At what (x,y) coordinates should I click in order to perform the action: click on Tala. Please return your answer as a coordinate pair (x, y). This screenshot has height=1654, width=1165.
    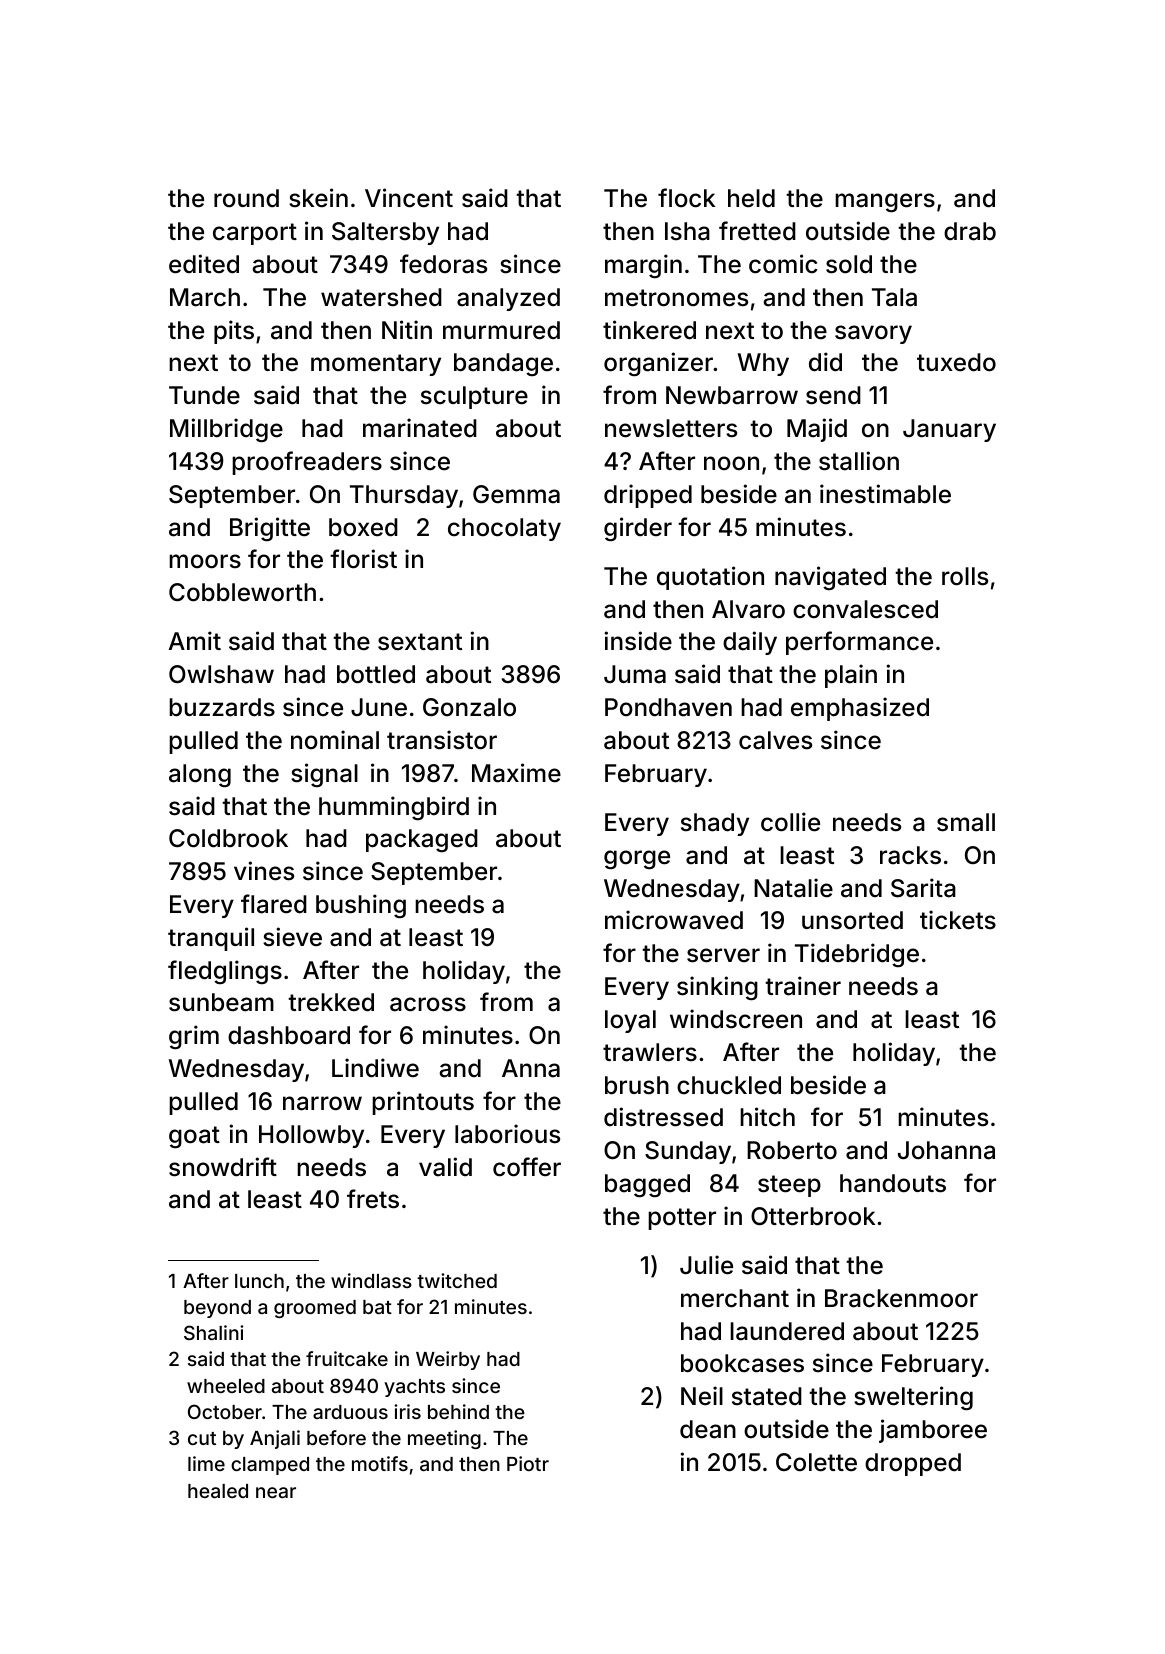
    Looking at the image, I should click on (894, 297).
